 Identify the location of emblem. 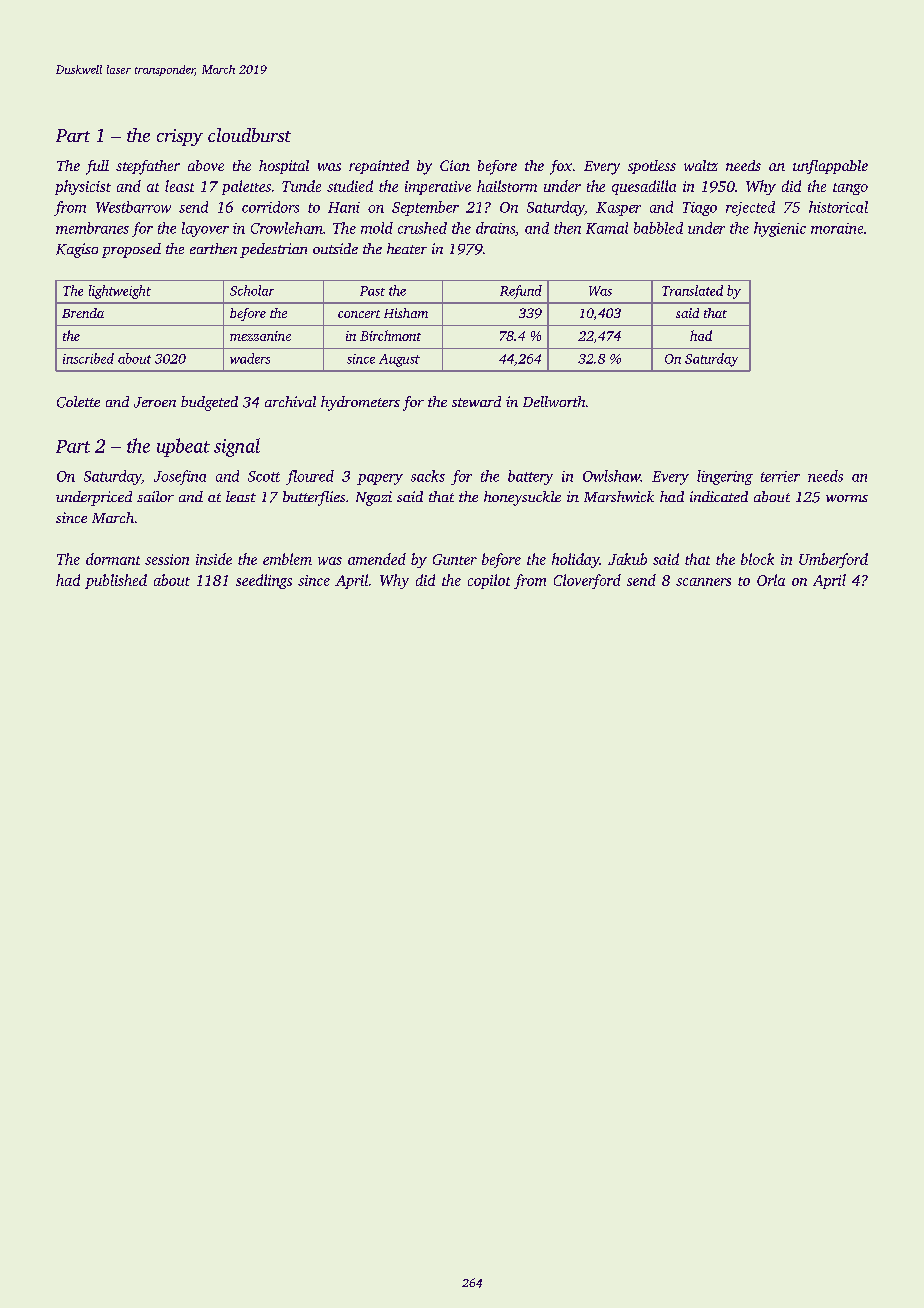
(287, 559).
